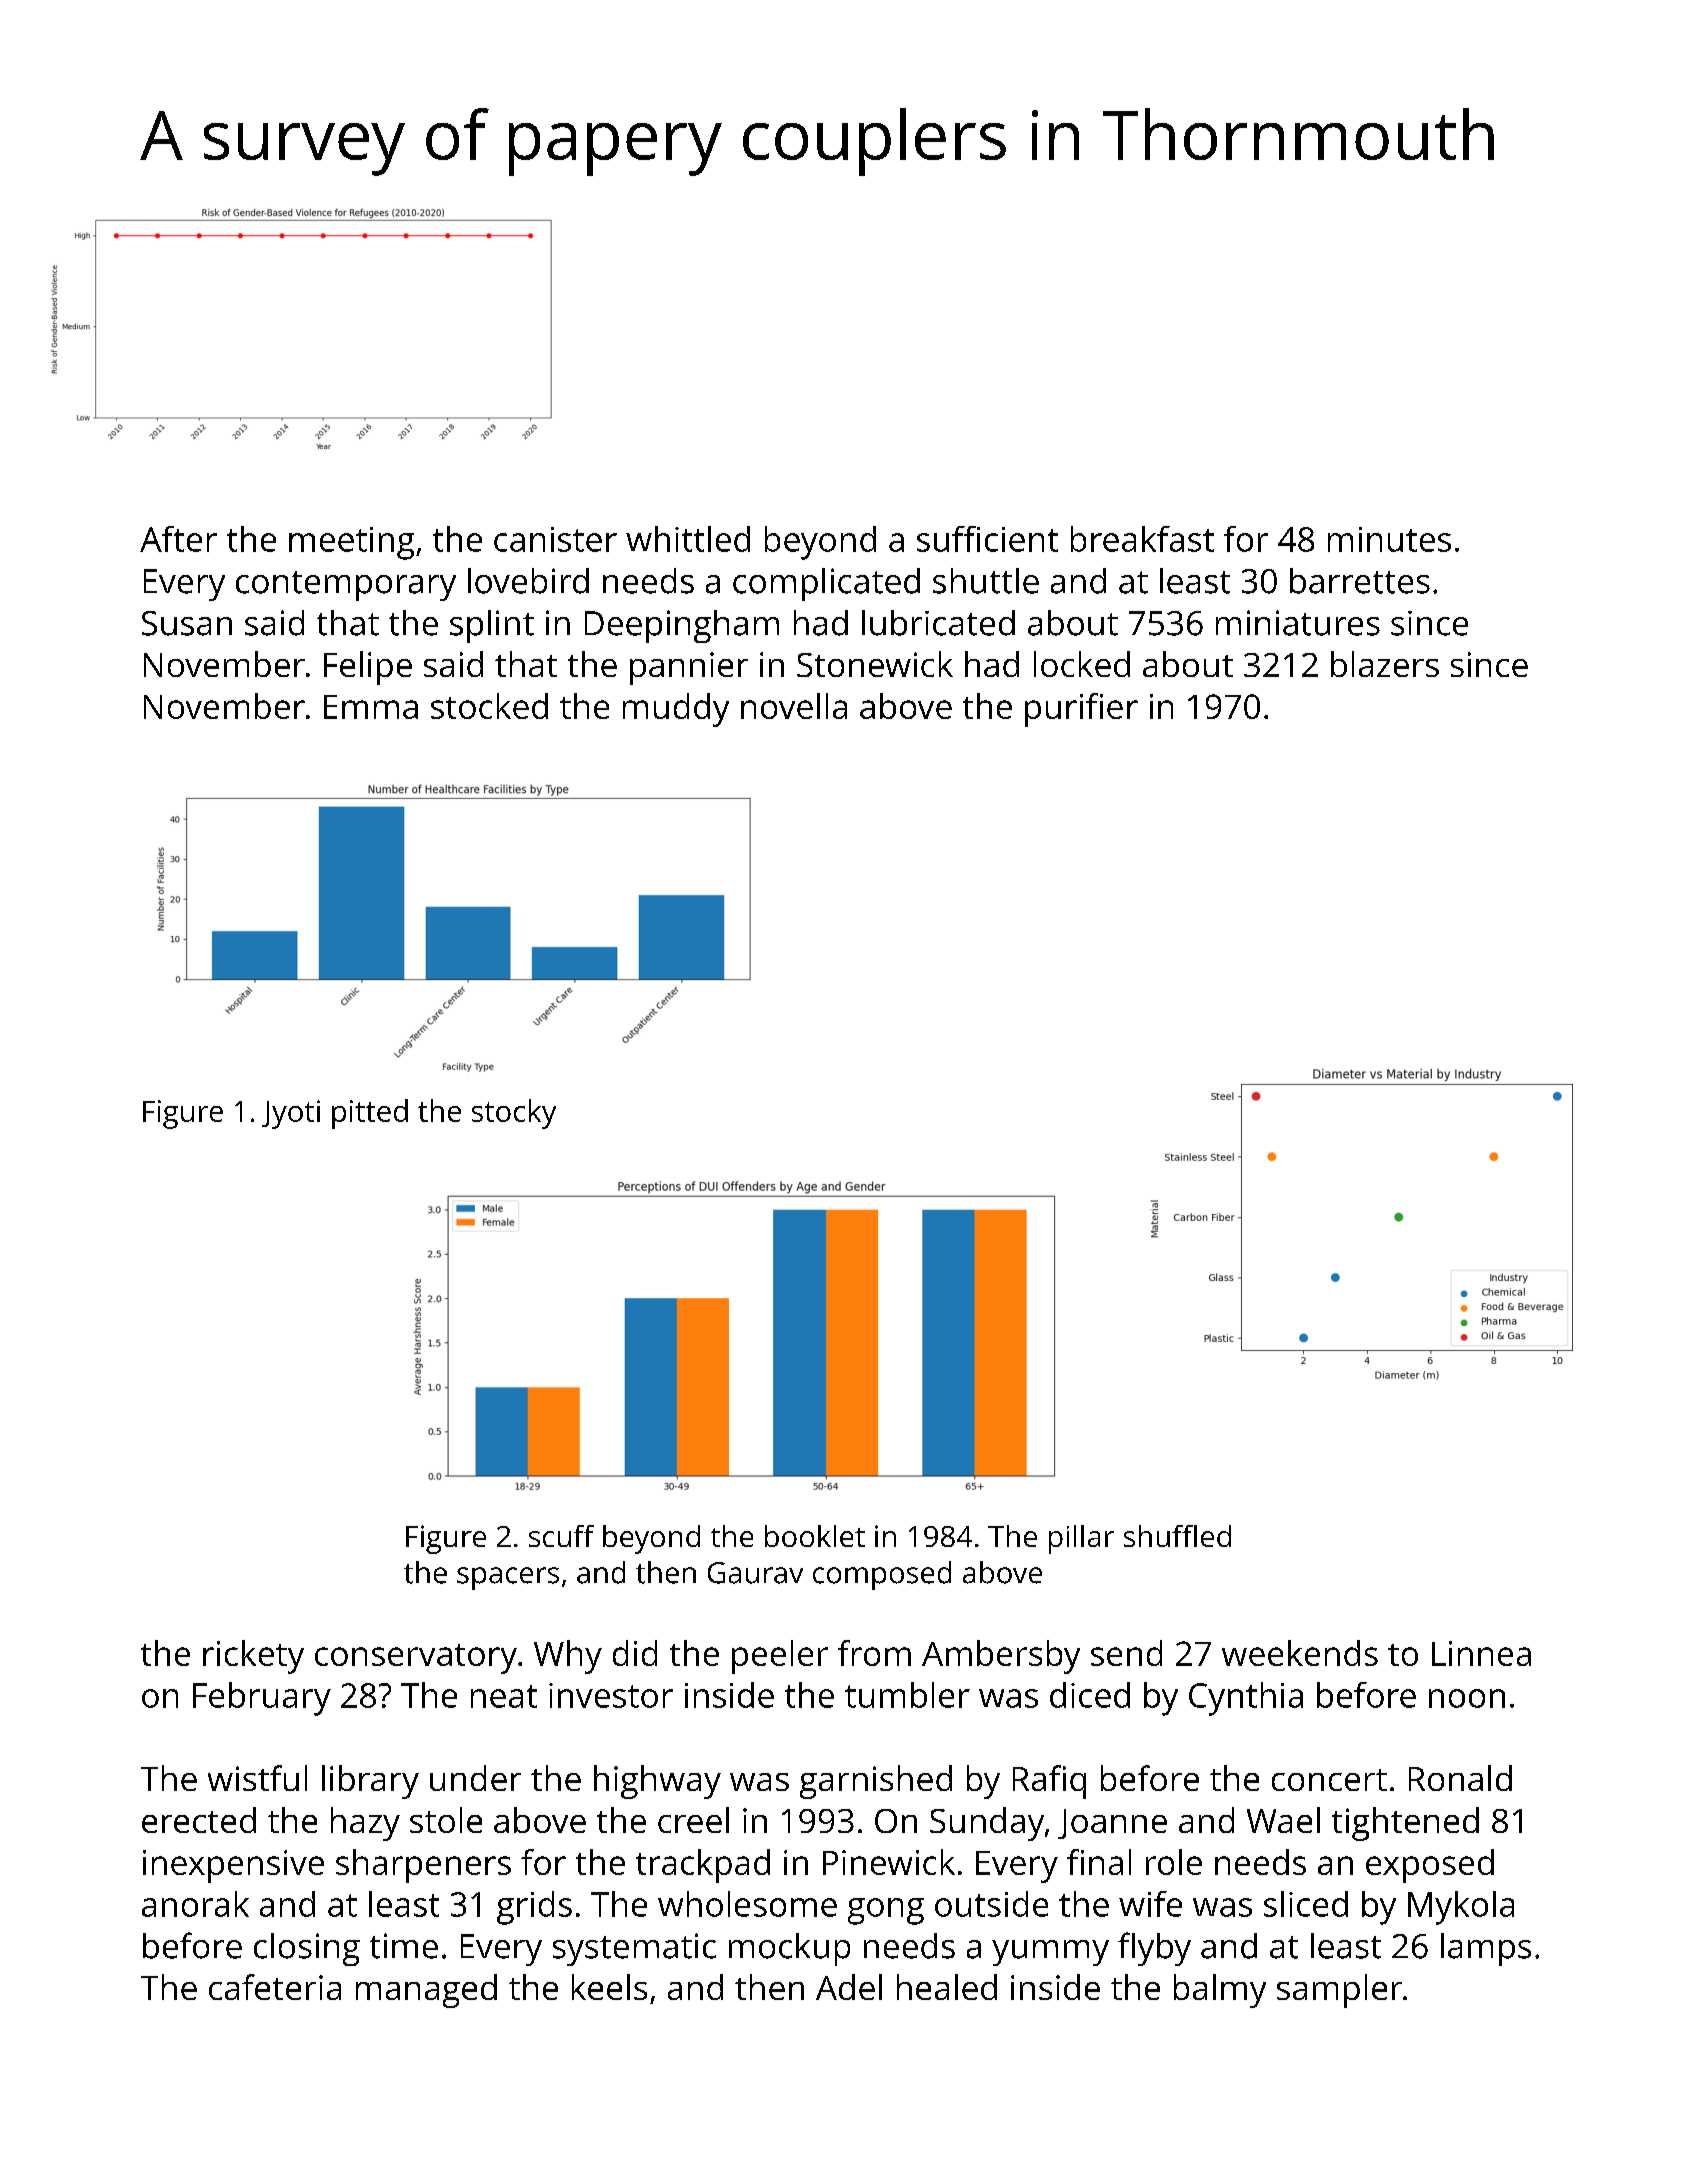 The width and height of the page is (1683, 2178). I want to click on purifier, so click(1081, 710).
